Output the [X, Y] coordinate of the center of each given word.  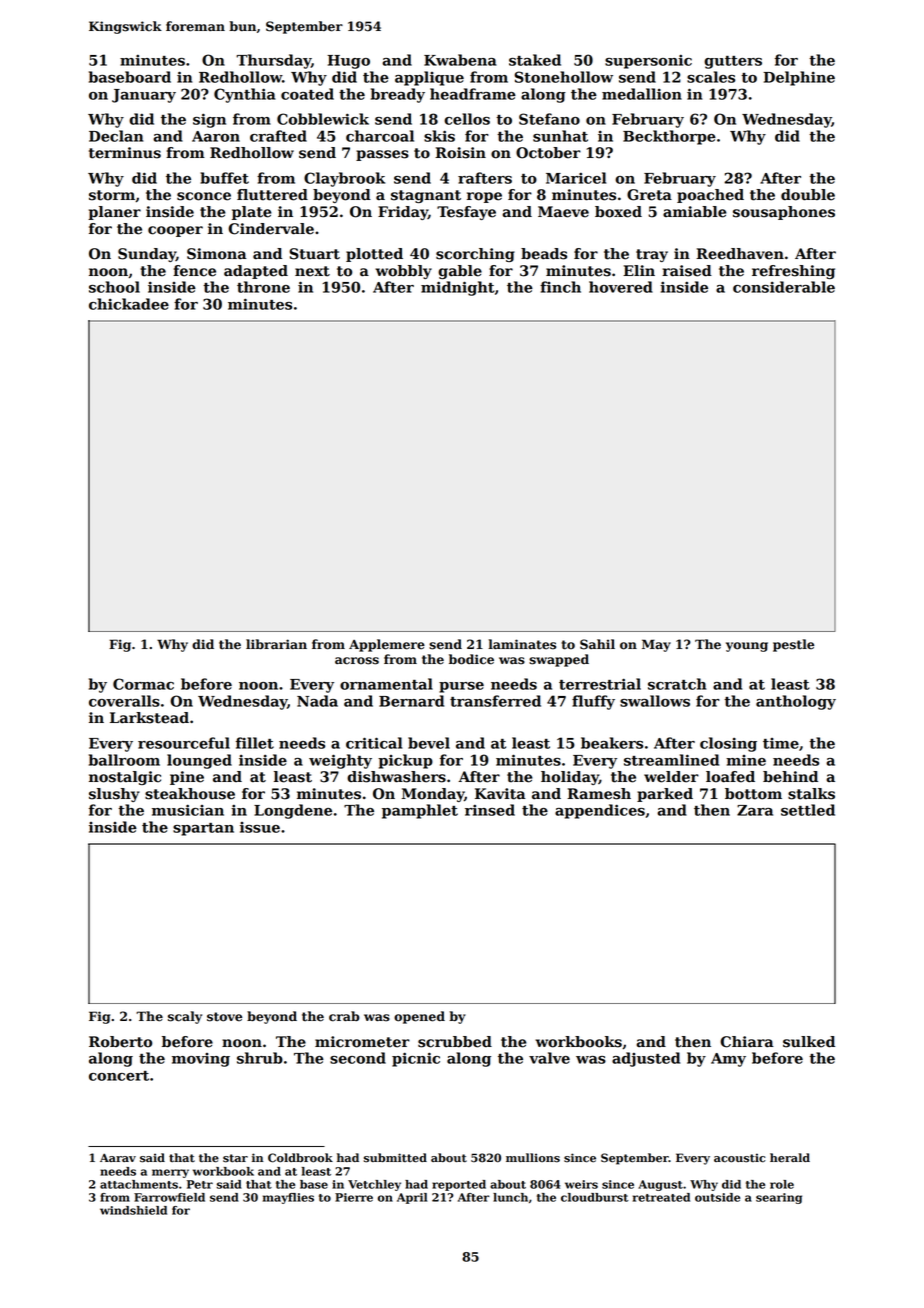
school [114, 287]
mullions [533, 1158]
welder [671, 777]
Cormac [143, 684]
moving [201, 1060]
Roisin [460, 153]
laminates [522, 644]
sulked [809, 1042]
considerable [784, 287]
